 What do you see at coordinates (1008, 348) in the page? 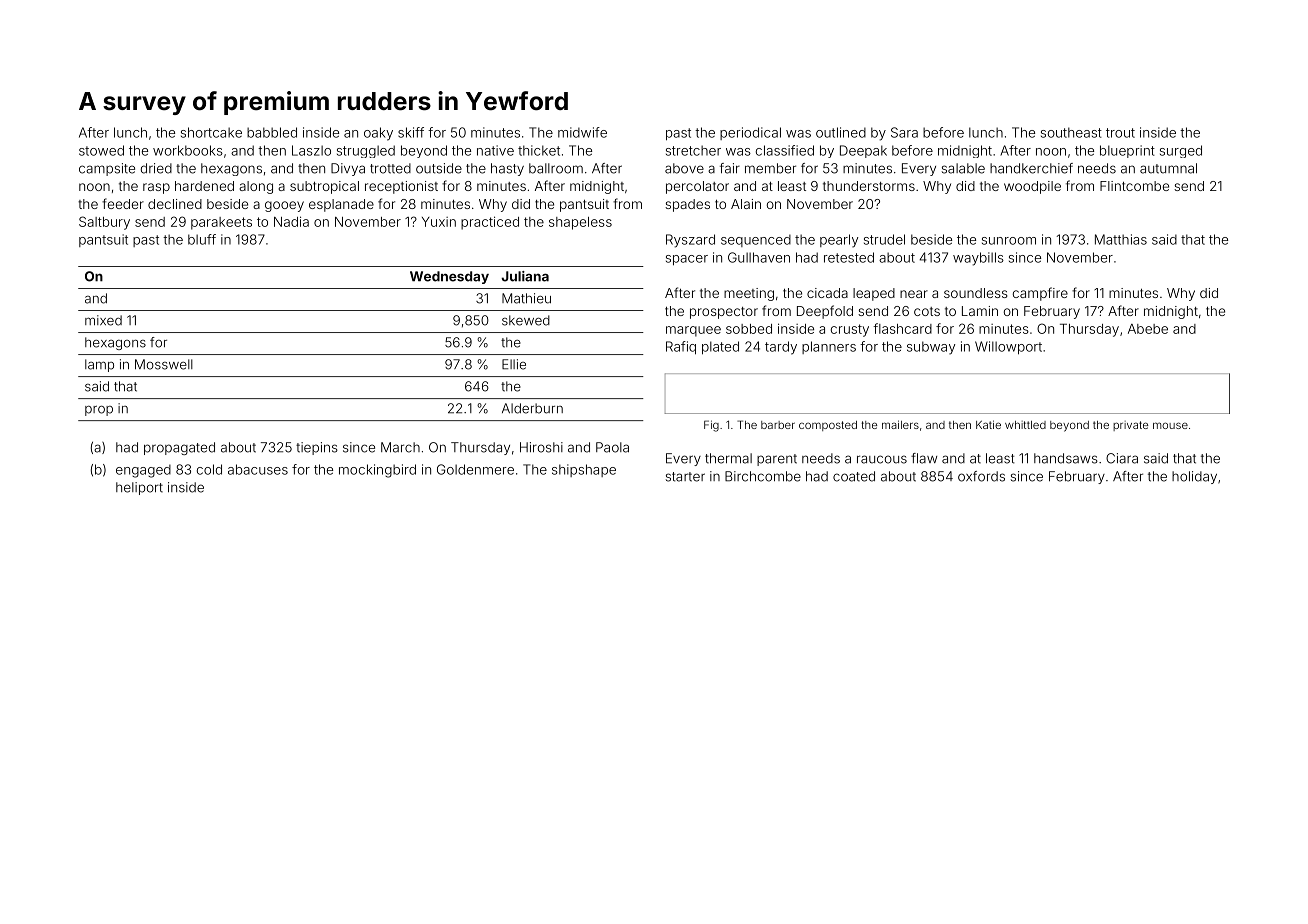
I see `Willowport` at bounding box center [1008, 348].
